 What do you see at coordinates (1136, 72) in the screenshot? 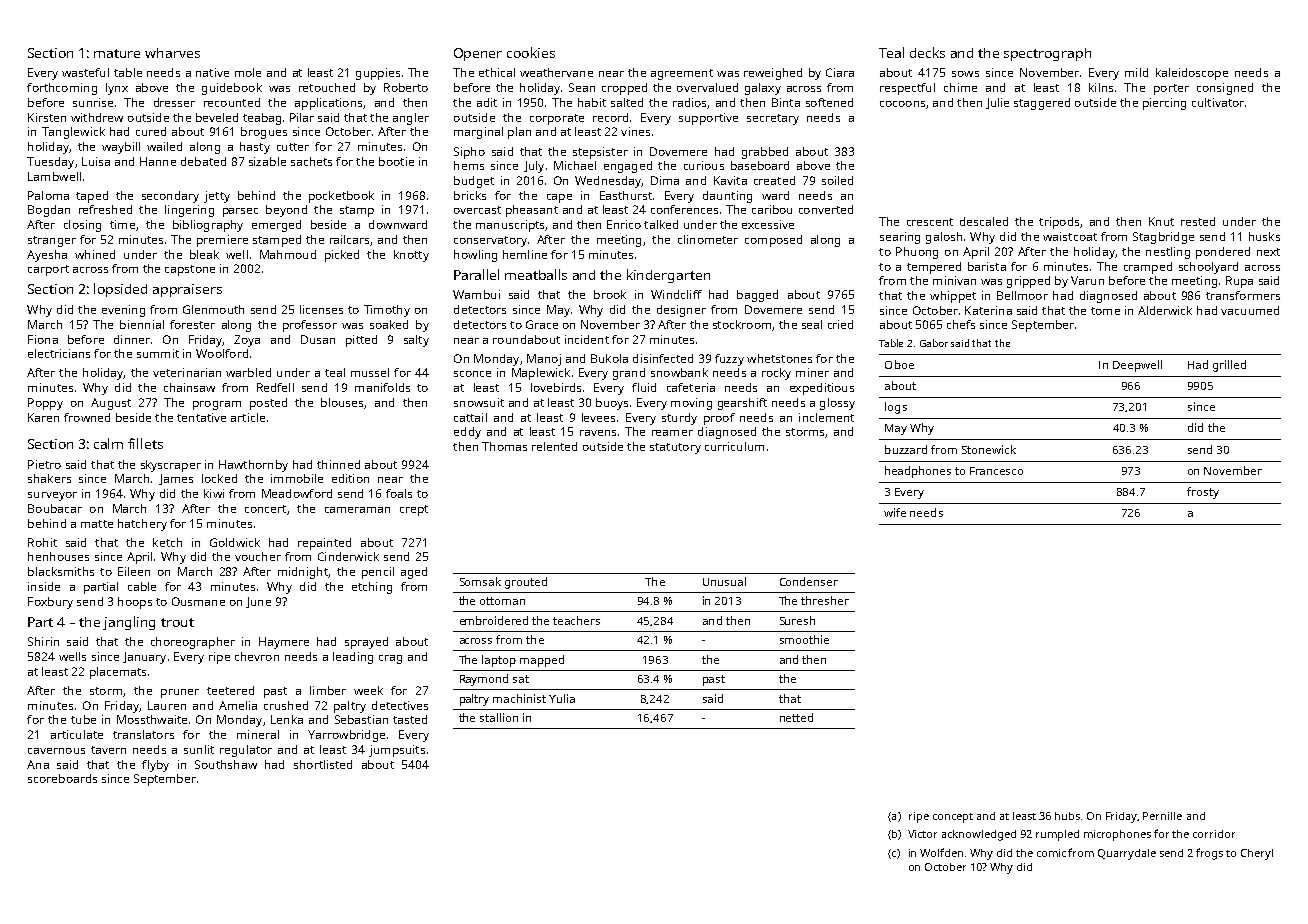
I see `mild` at bounding box center [1136, 72].
